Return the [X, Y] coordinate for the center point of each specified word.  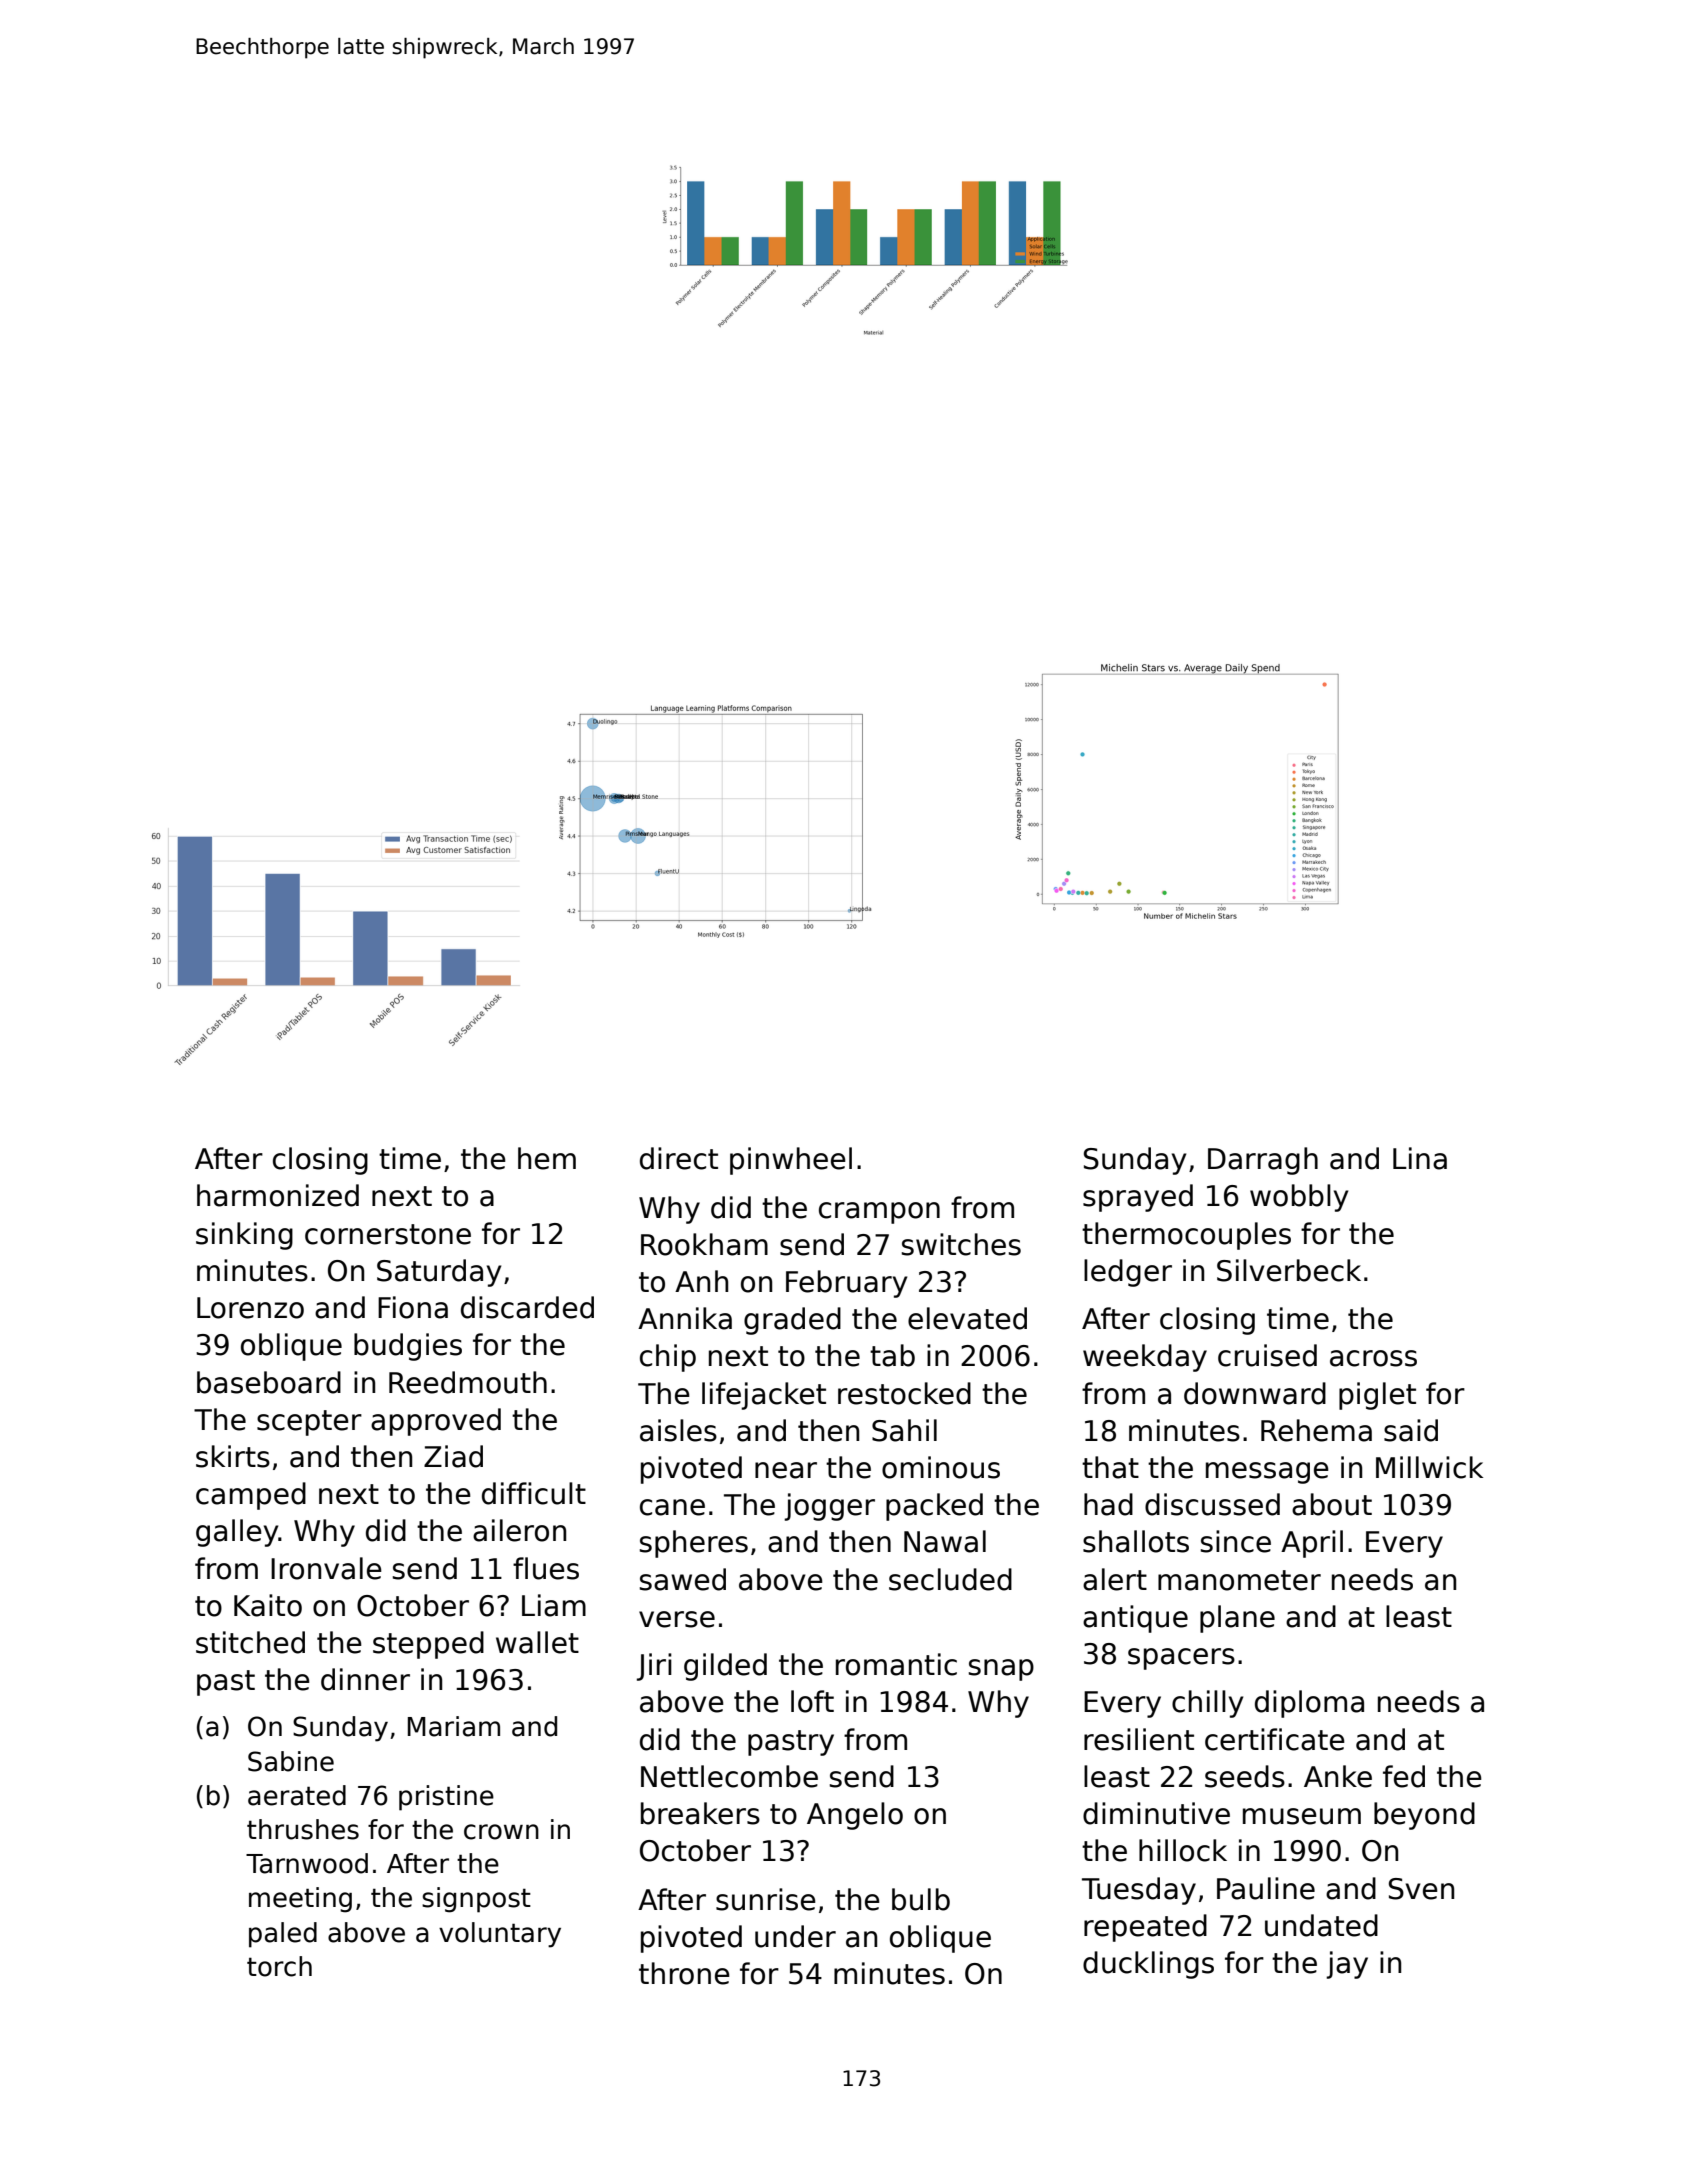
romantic [896, 1664]
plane [1237, 1619]
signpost [476, 1900]
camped [251, 1496]
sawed [683, 1579]
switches [961, 1244]
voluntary [500, 1935]
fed [1404, 1776]
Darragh [1263, 1161]
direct [679, 1158]
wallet [537, 1642]
